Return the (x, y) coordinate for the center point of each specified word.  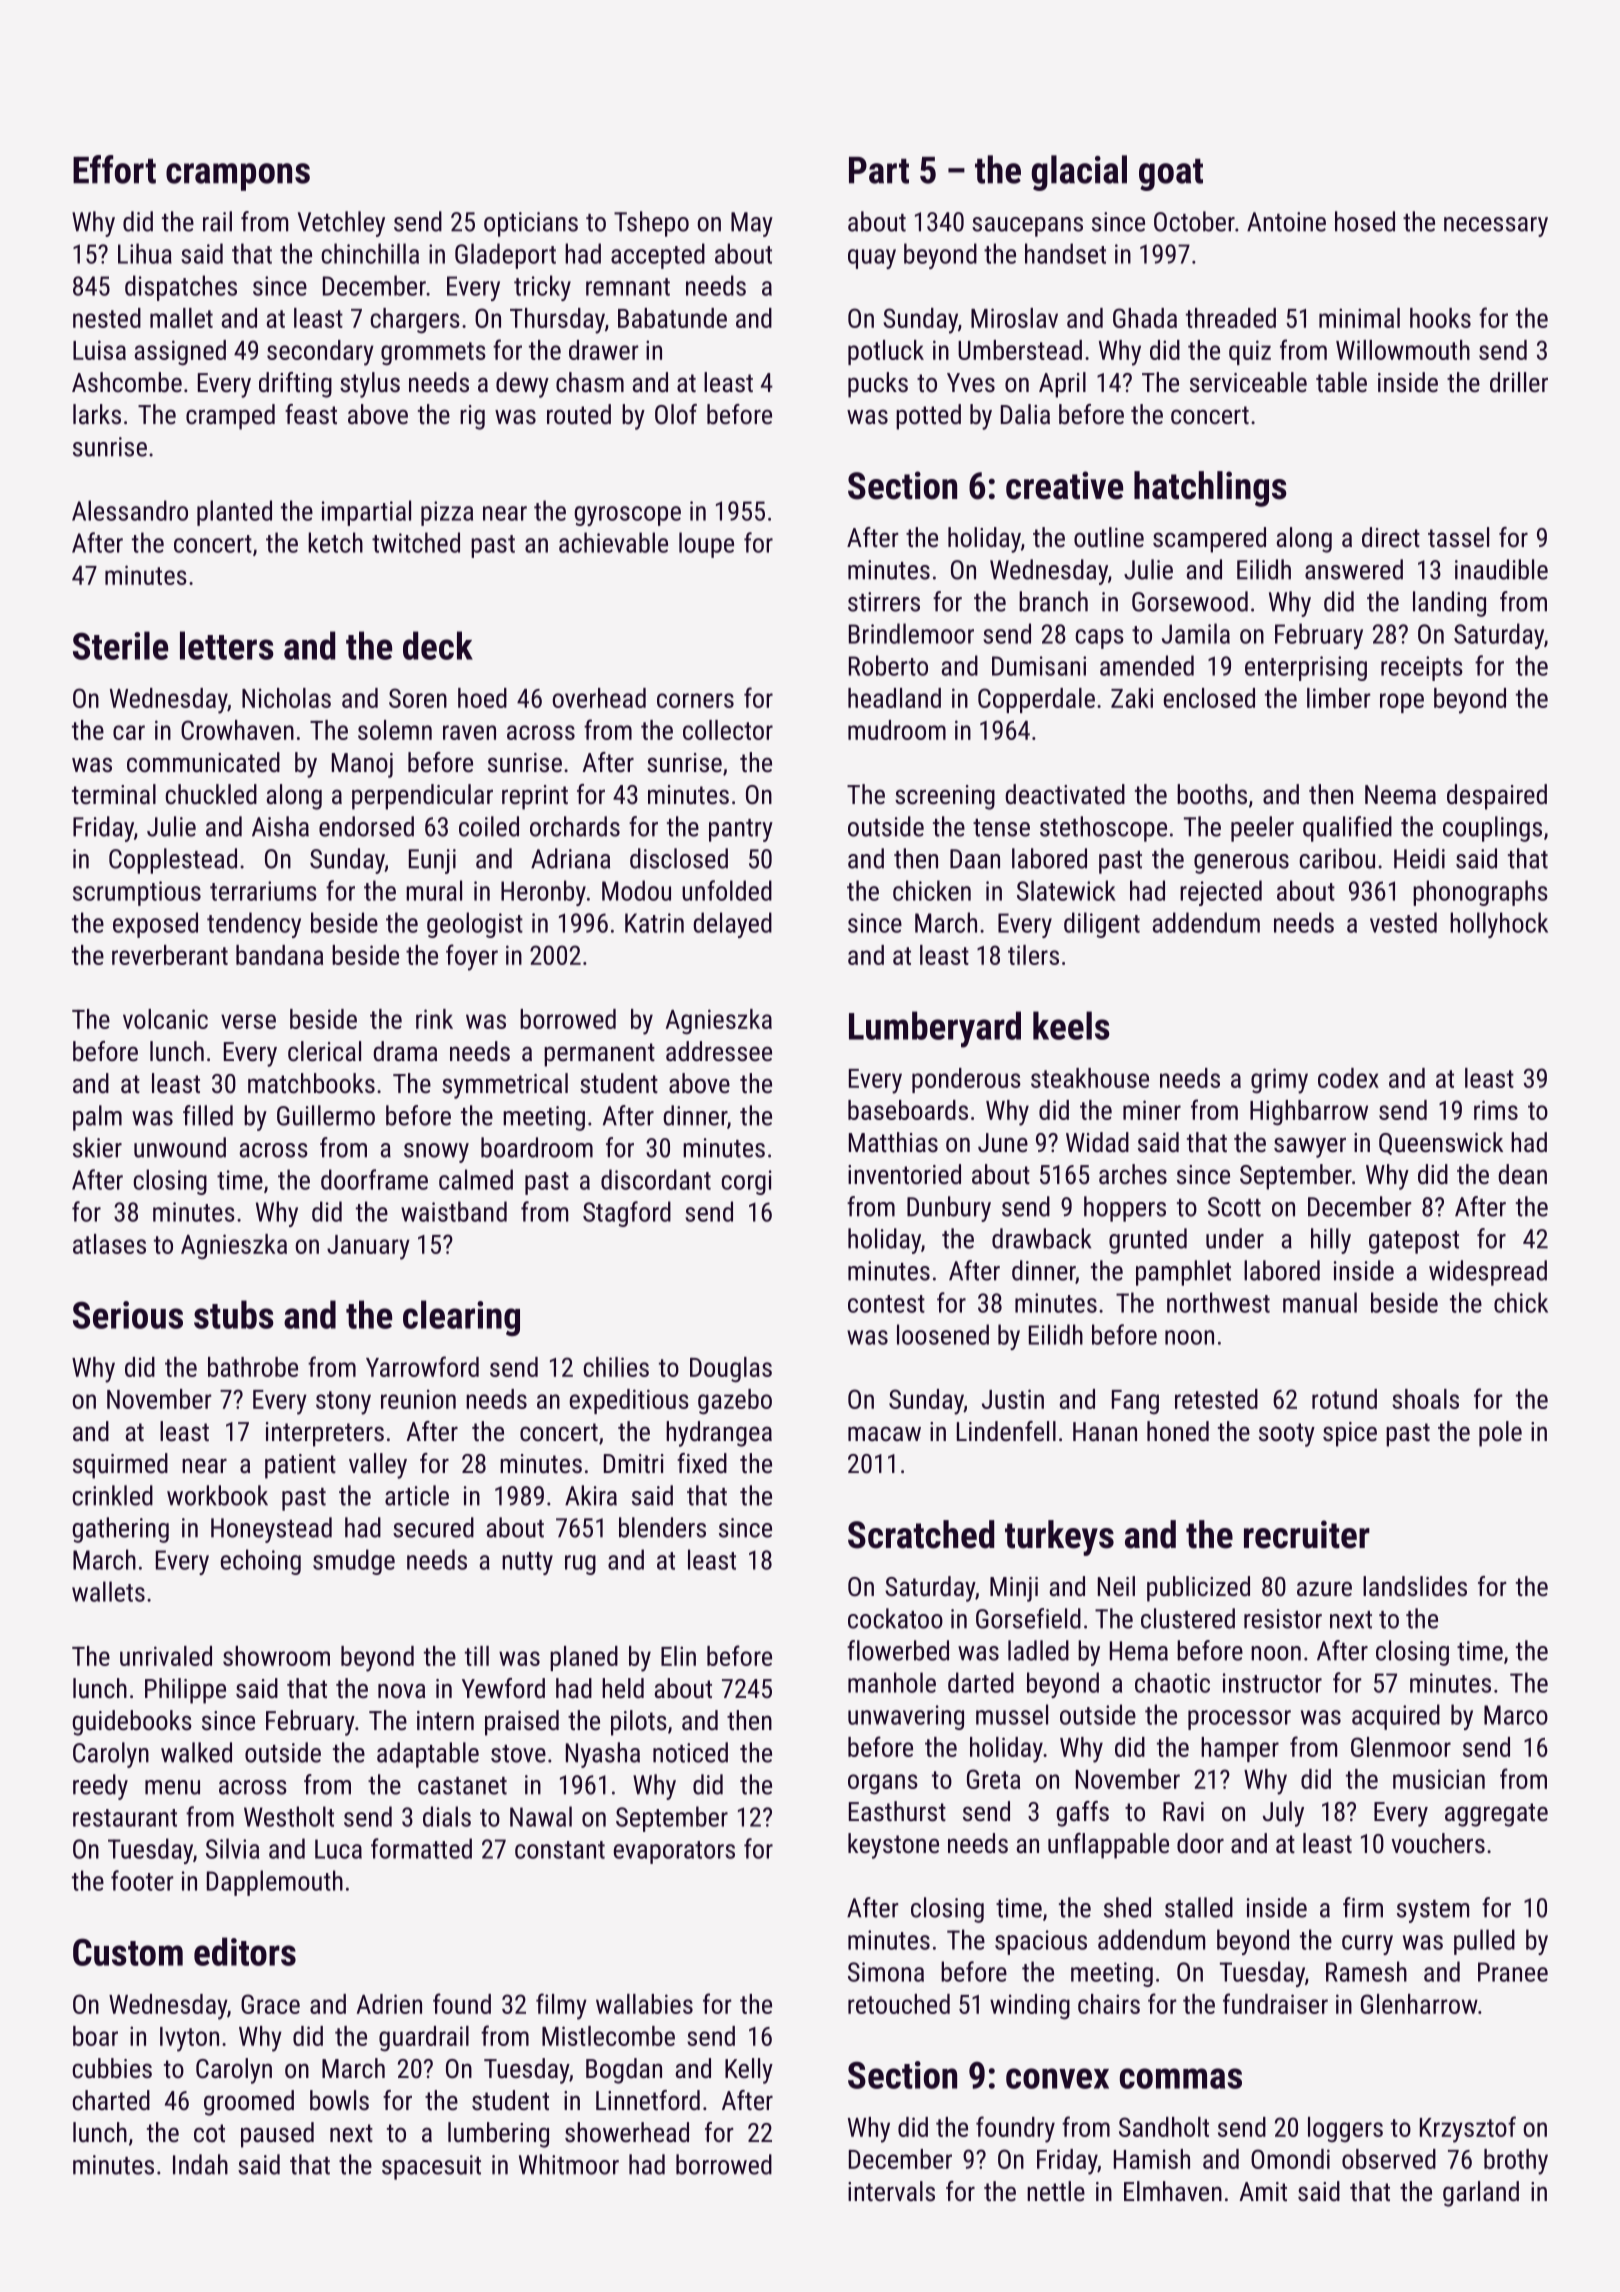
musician (1439, 1779)
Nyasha (603, 1755)
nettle (1056, 2191)
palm (97, 1118)
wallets (108, 1591)
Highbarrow (1309, 1113)
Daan (975, 859)
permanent (599, 1055)
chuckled (211, 794)
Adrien (389, 2004)
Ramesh (1366, 1971)
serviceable (1248, 382)
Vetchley (341, 224)
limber (1339, 698)
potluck (886, 352)
